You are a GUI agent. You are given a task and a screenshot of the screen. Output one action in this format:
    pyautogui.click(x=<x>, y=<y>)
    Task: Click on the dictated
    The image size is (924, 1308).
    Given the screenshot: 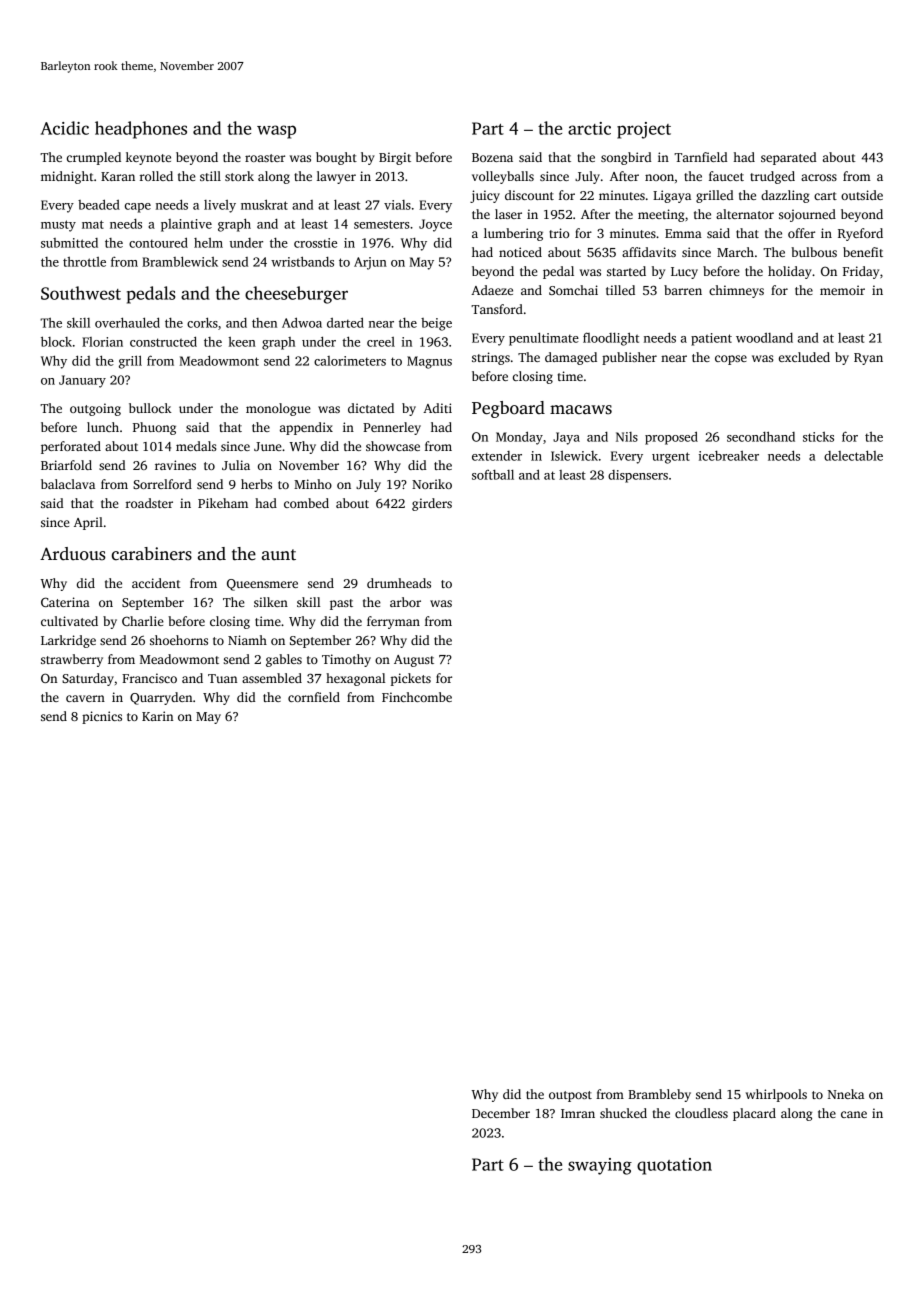 What is the action you would take?
    pyautogui.click(x=371, y=408)
